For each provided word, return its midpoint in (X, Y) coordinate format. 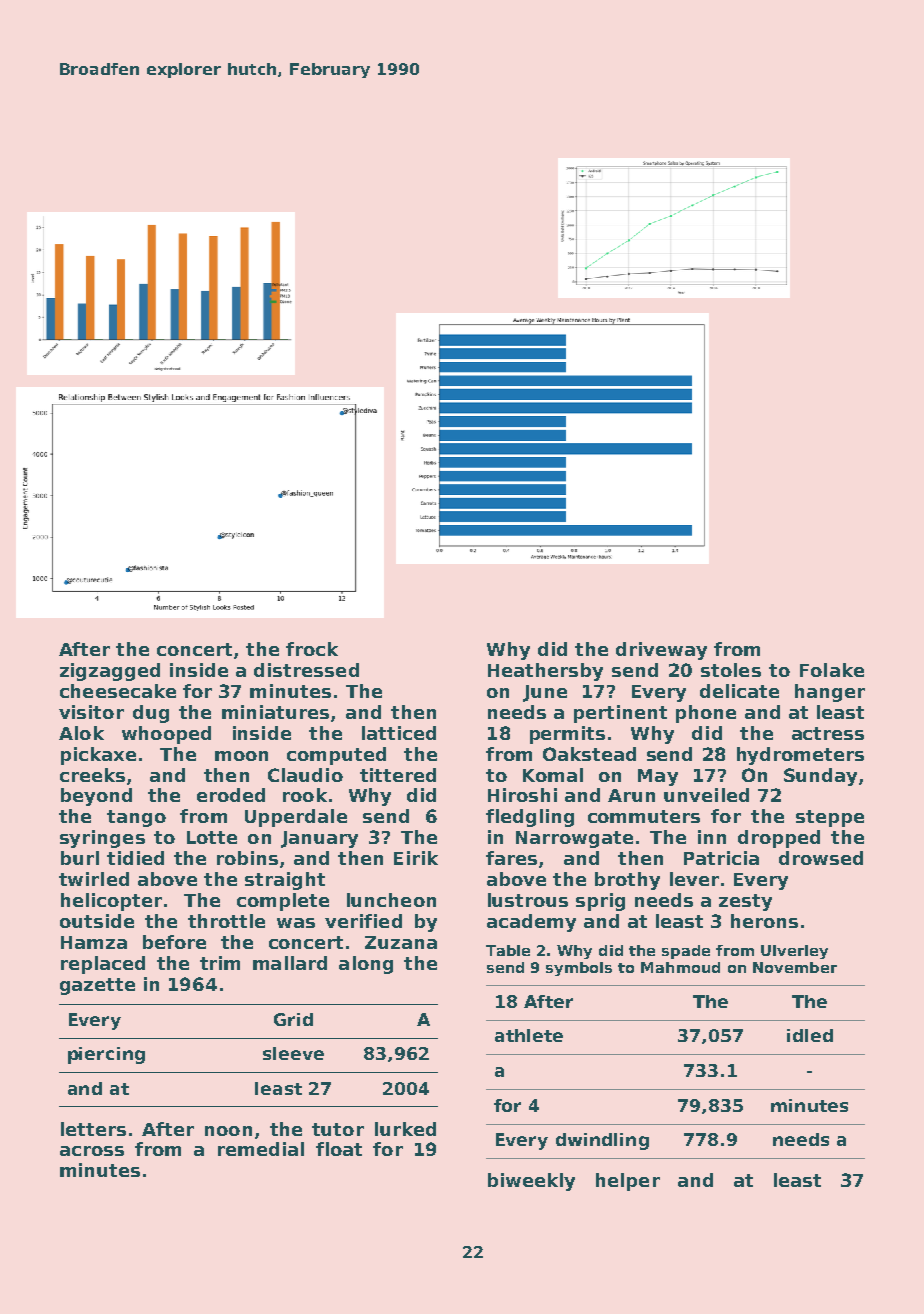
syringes (102, 839)
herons (764, 921)
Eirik (416, 858)
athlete (529, 1035)
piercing (106, 1055)
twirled (94, 879)
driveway (661, 651)
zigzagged (110, 672)
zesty (745, 902)
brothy (627, 881)
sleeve (293, 1053)
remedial (261, 1149)
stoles (731, 670)
